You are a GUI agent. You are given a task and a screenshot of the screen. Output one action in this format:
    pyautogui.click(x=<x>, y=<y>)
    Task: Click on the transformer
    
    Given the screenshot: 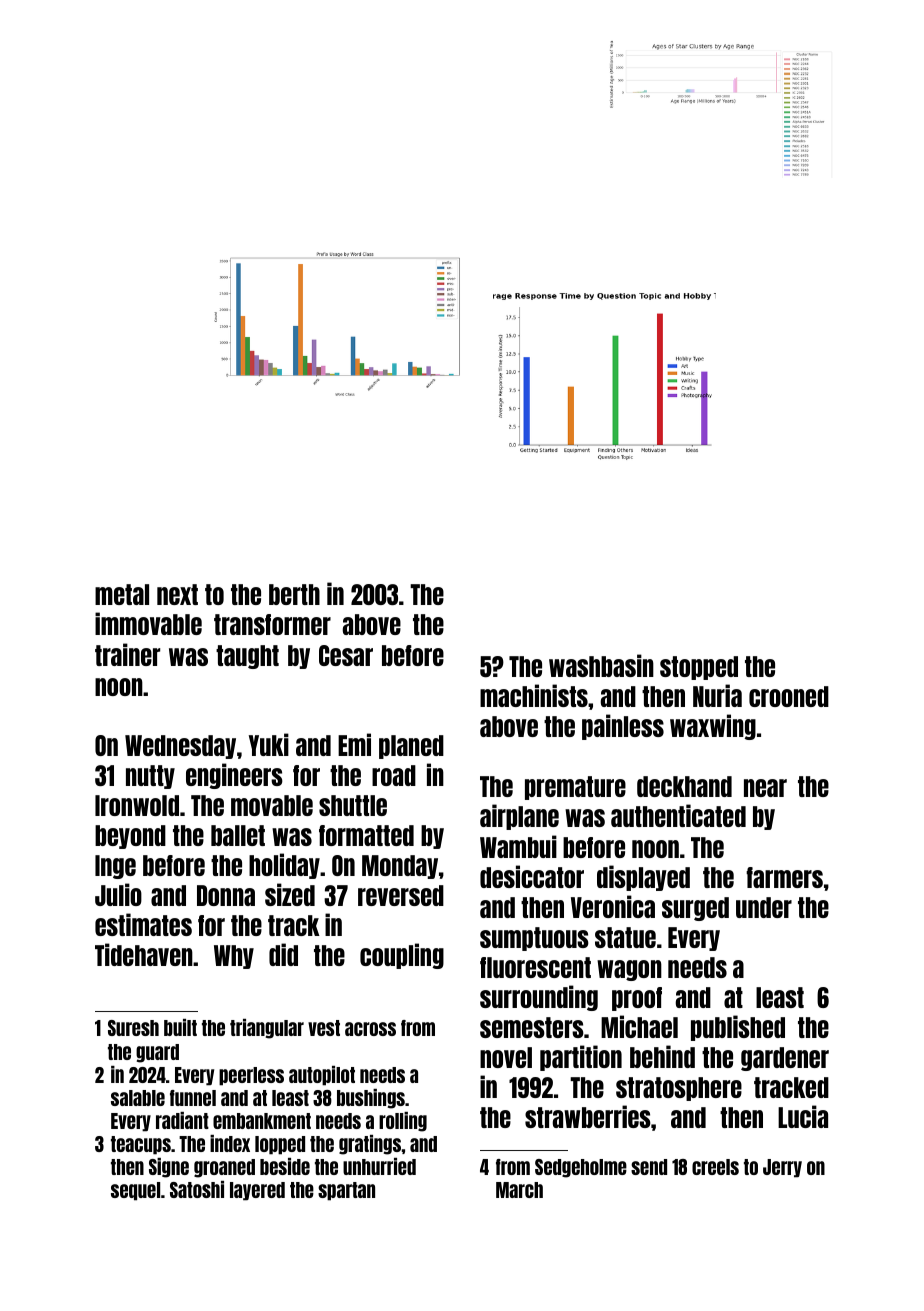 What is the action you would take?
    pyautogui.click(x=272, y=624)
